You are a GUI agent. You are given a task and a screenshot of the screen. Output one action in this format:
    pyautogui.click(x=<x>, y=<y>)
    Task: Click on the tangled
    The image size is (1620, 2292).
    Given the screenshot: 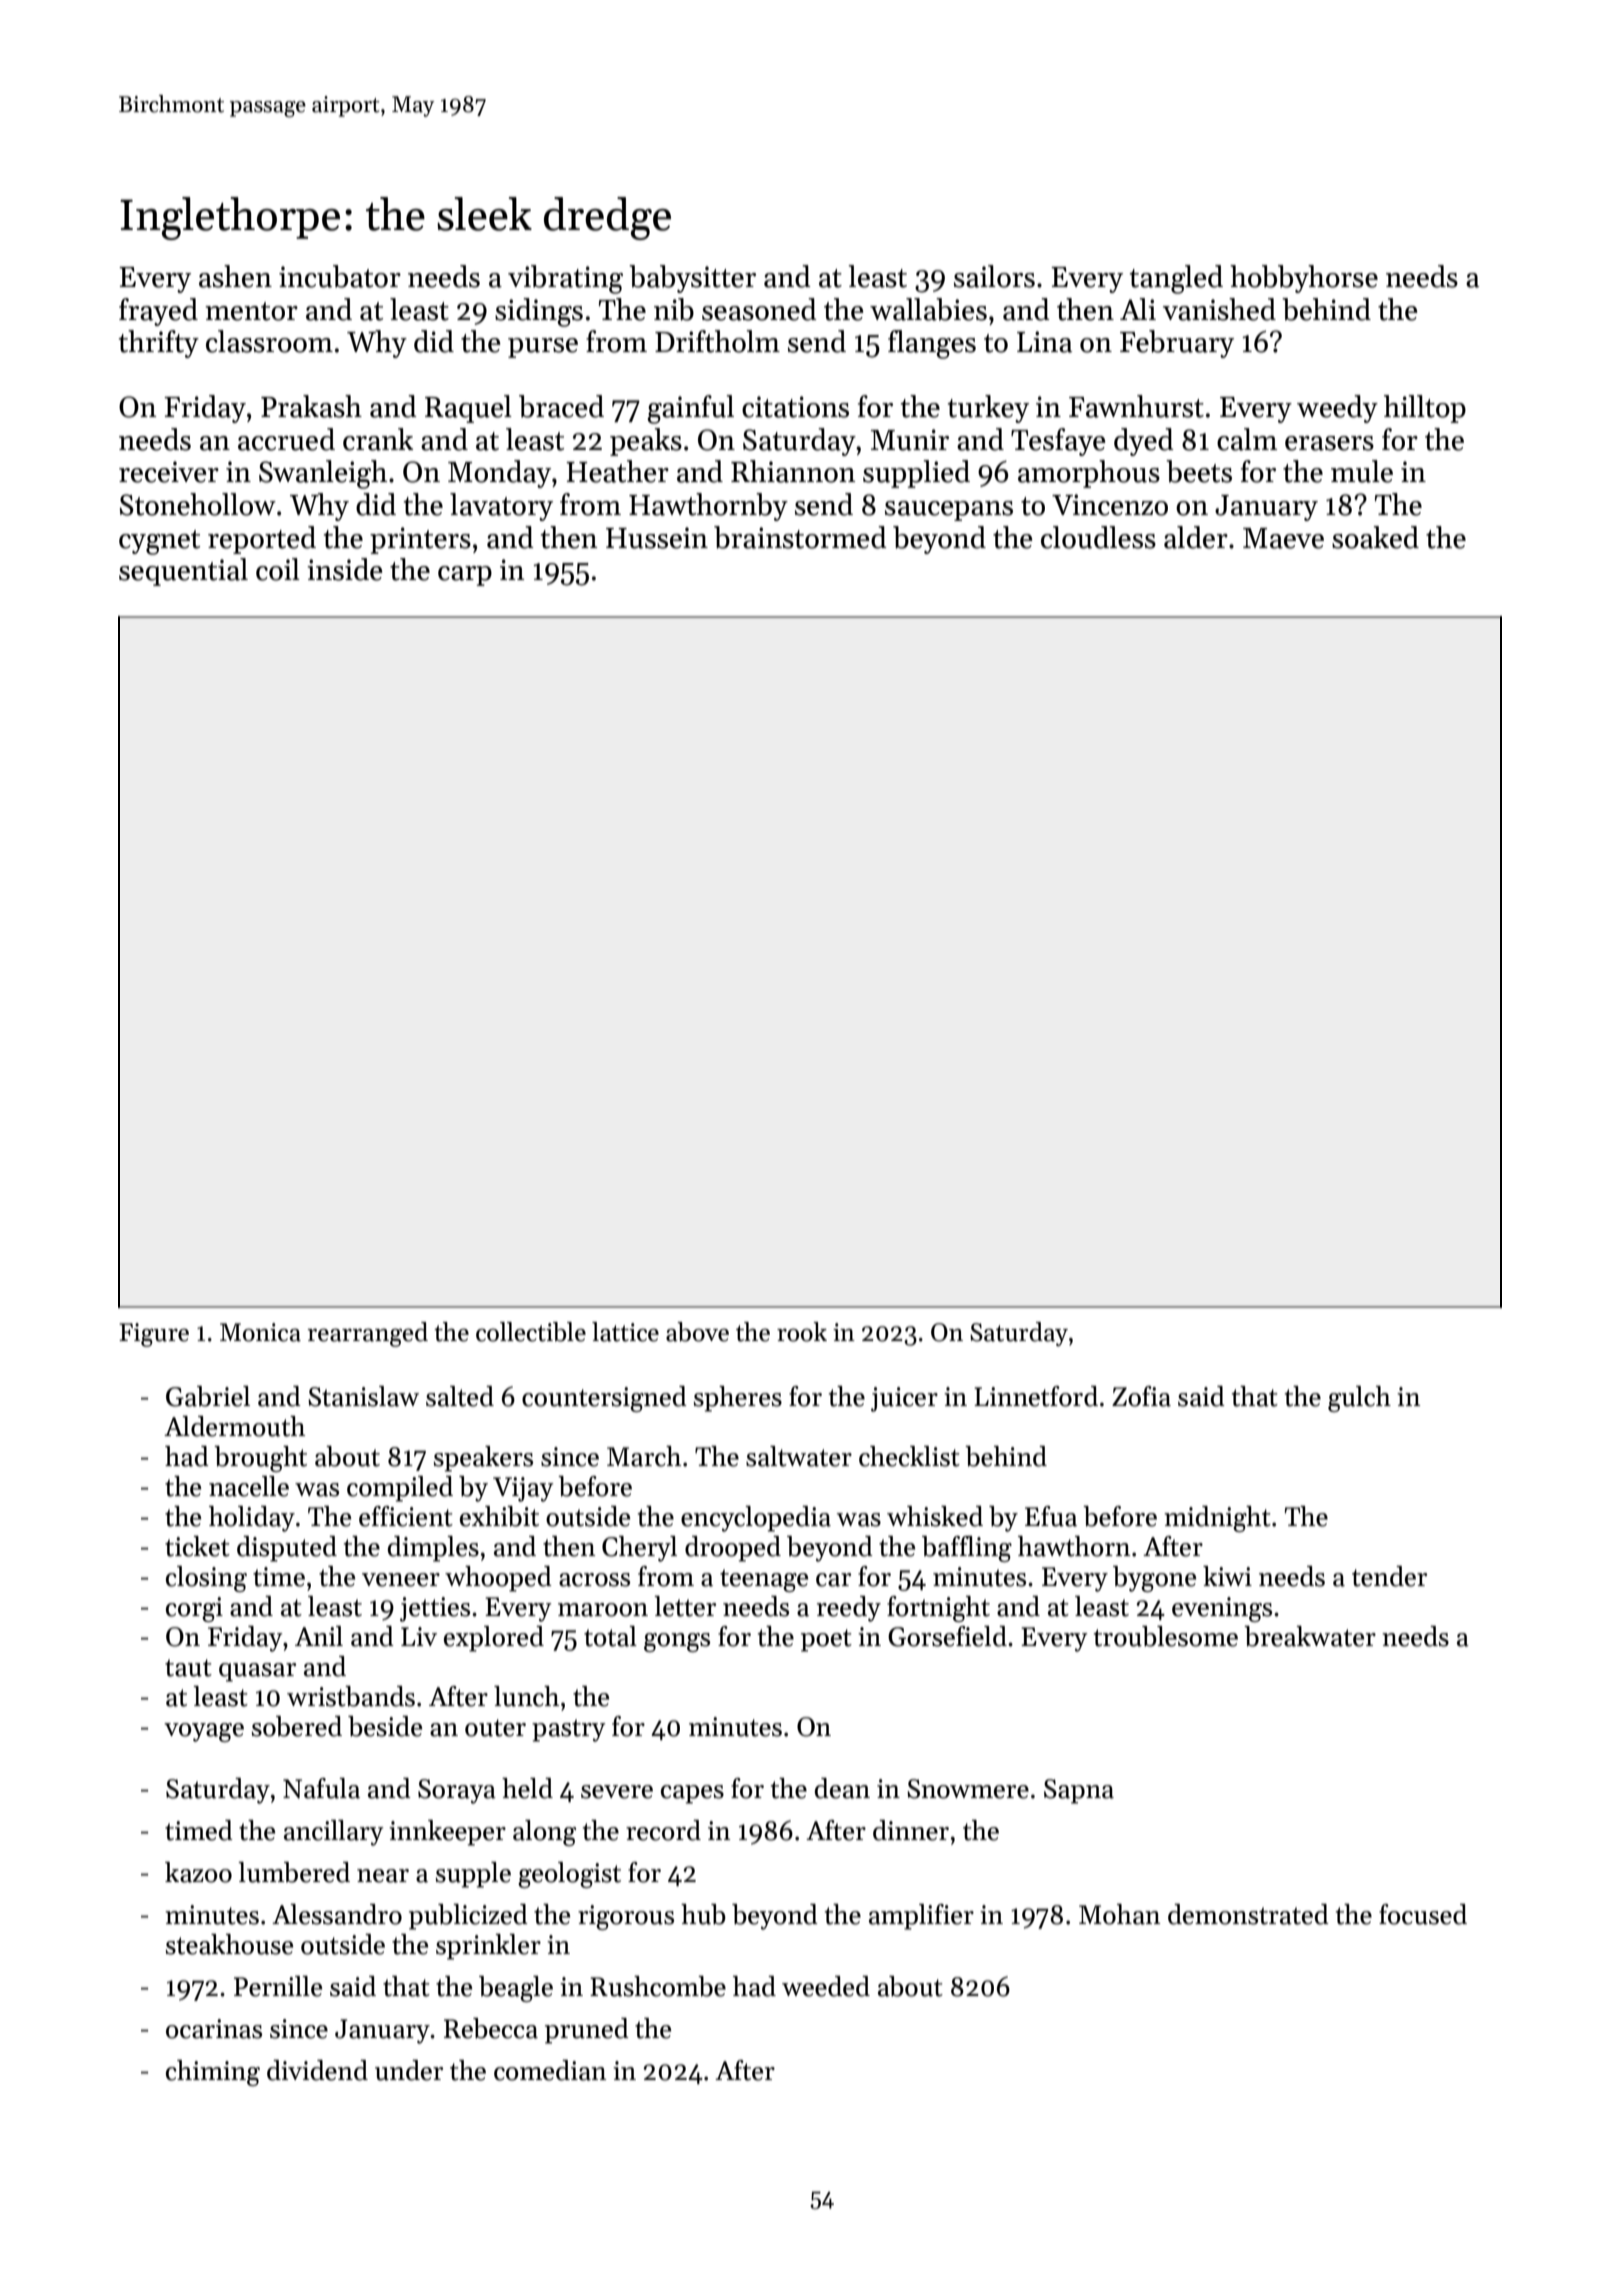 What is the action you would take?
    pyautogui.click(x=1176, y=279)
